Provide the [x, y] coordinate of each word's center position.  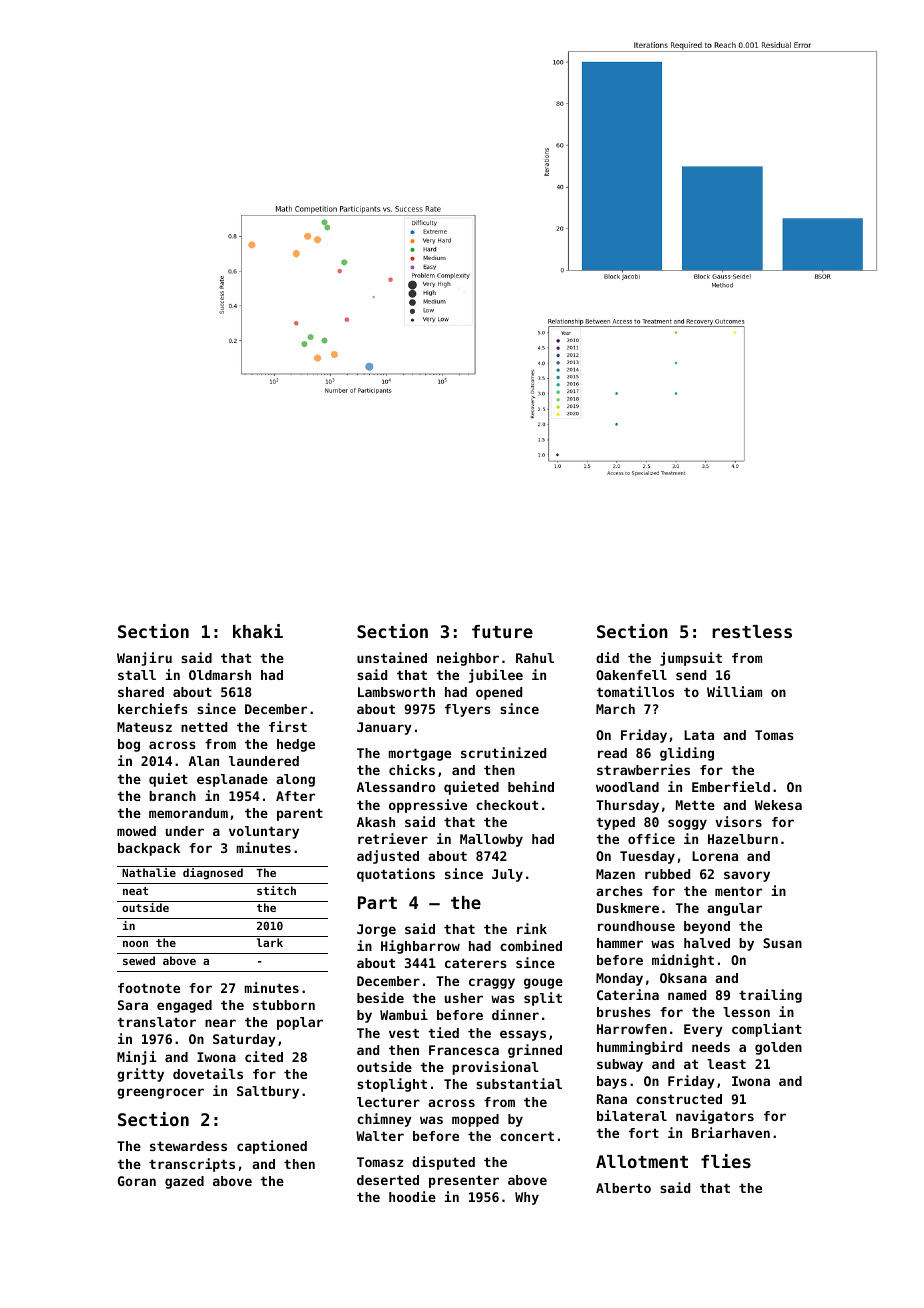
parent [300, 814]
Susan [782, 943]
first [288, 726]
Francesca [464, 1050]
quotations [396, 875]
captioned [272, 1147]
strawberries [643, 769]
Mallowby [491, 840]
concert [527, 1136]
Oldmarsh [220, 675]
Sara [133, 1005]
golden [778, 1048]
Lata [699, 735]
